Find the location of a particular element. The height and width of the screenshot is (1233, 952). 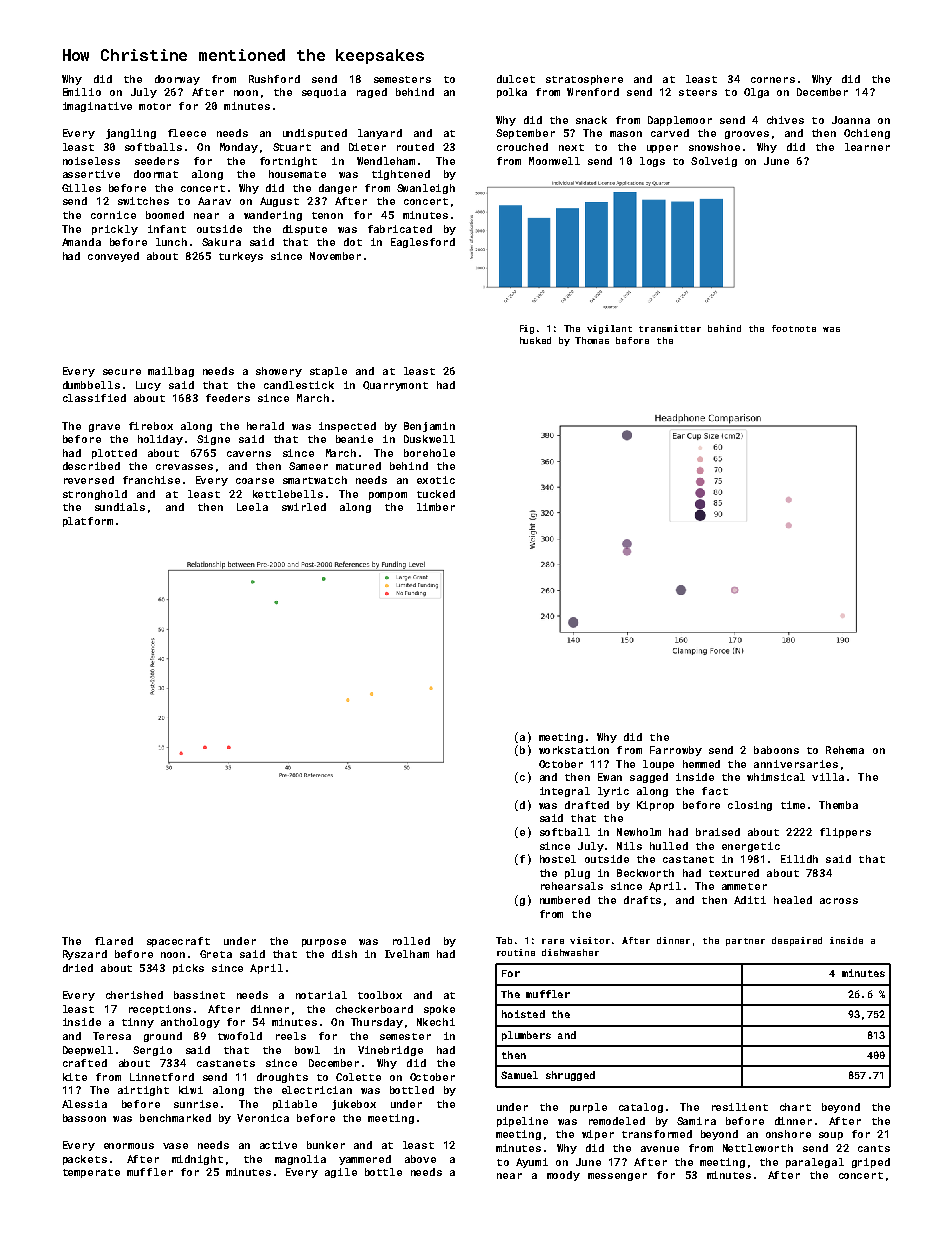

Quarrymont is located at coordinates (395, 386).
